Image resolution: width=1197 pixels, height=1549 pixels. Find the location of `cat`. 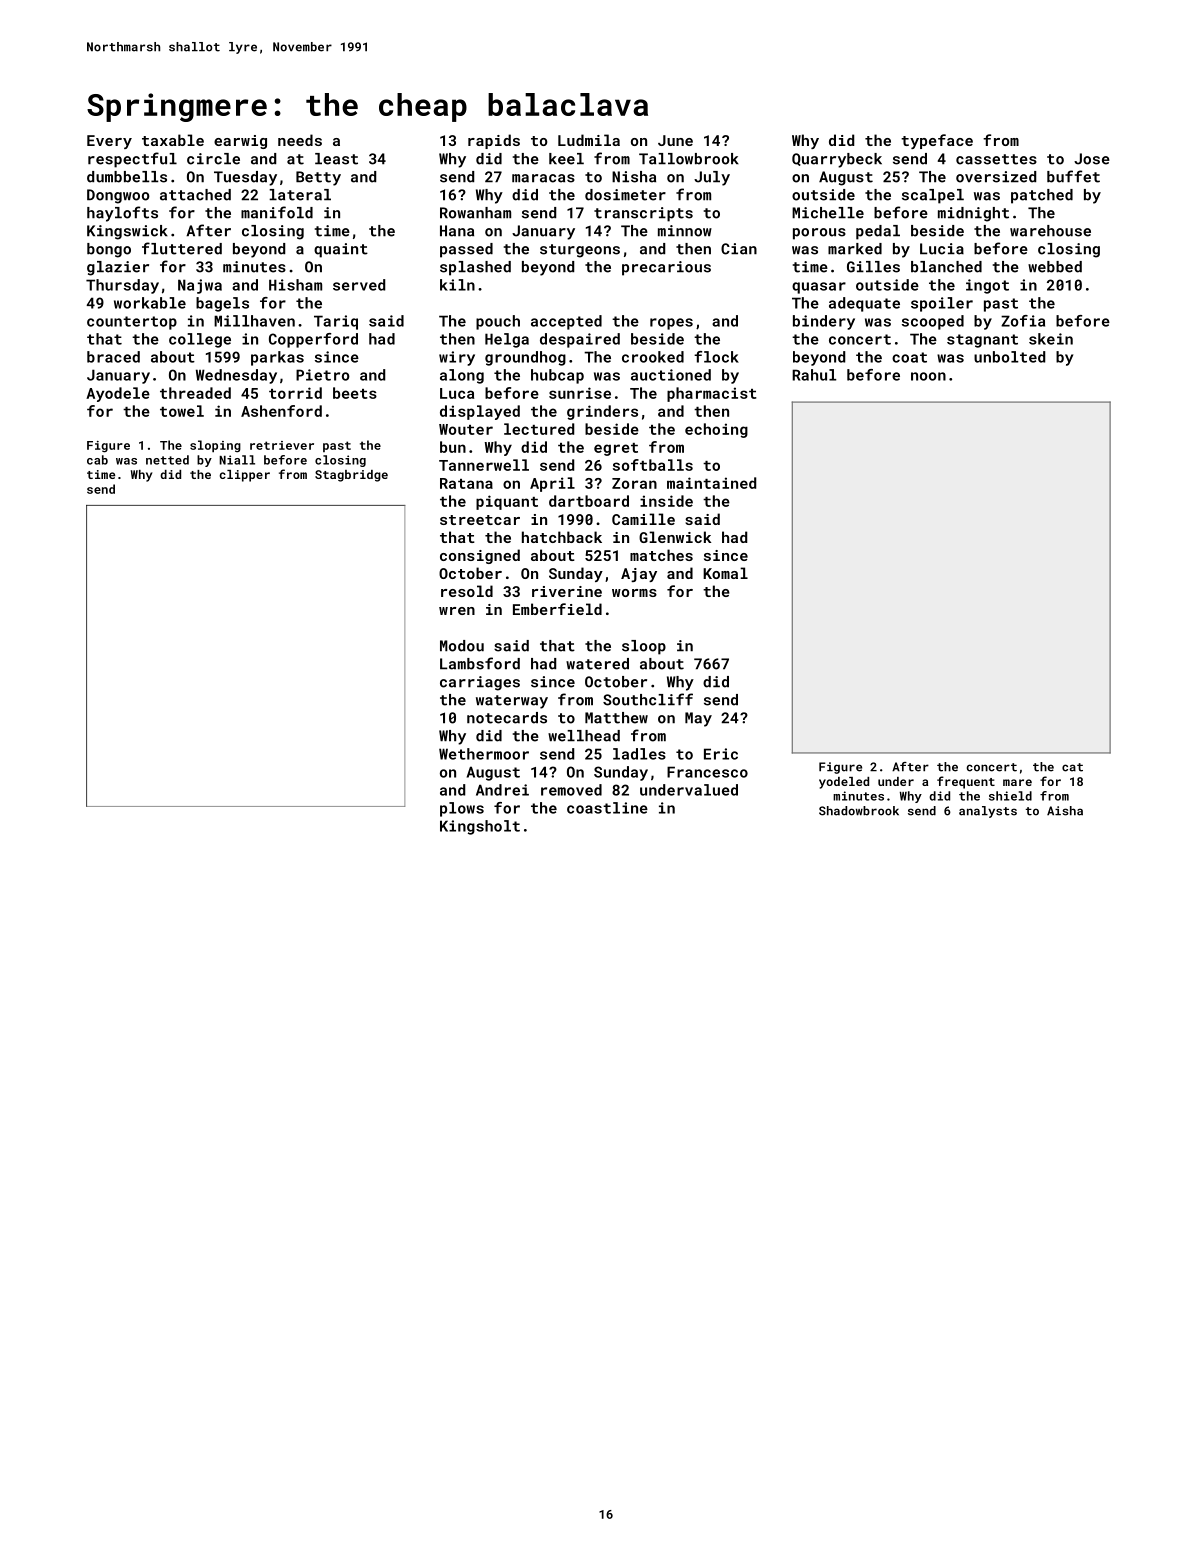

cat is located at coordinates (1072, 767).
